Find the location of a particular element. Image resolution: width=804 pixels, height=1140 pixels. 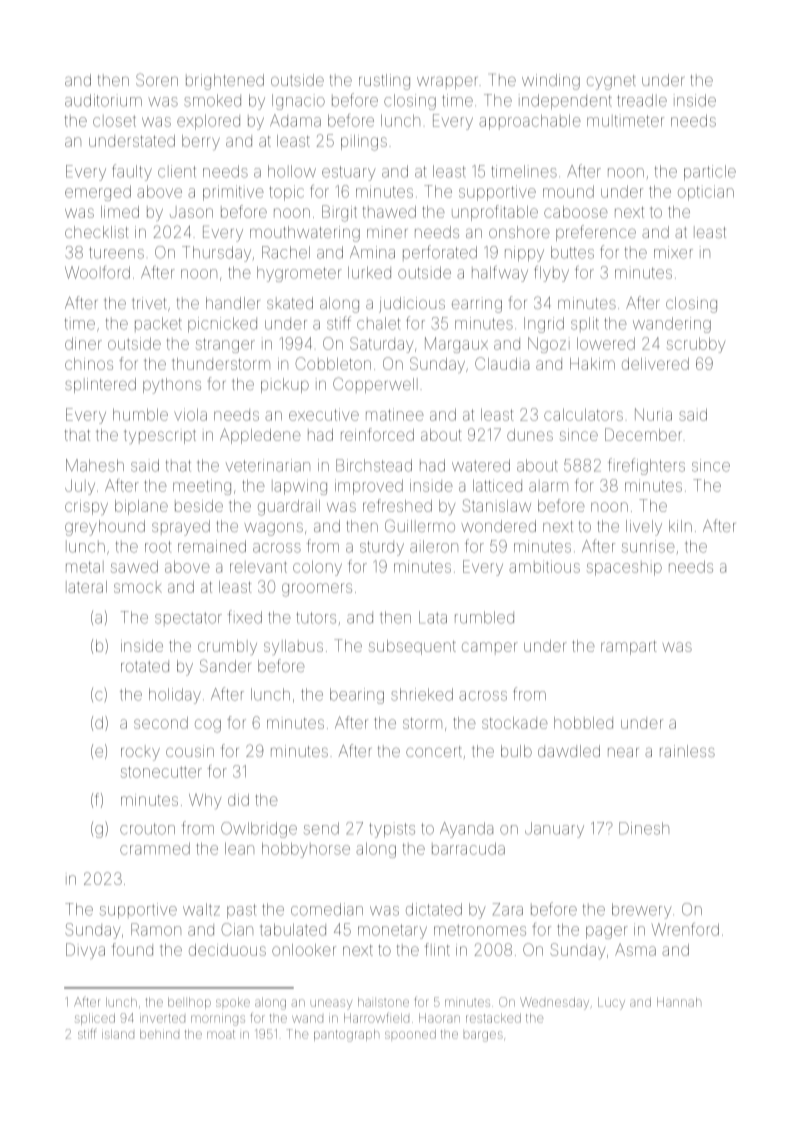

flyby is located at coordinates (551, 274).
